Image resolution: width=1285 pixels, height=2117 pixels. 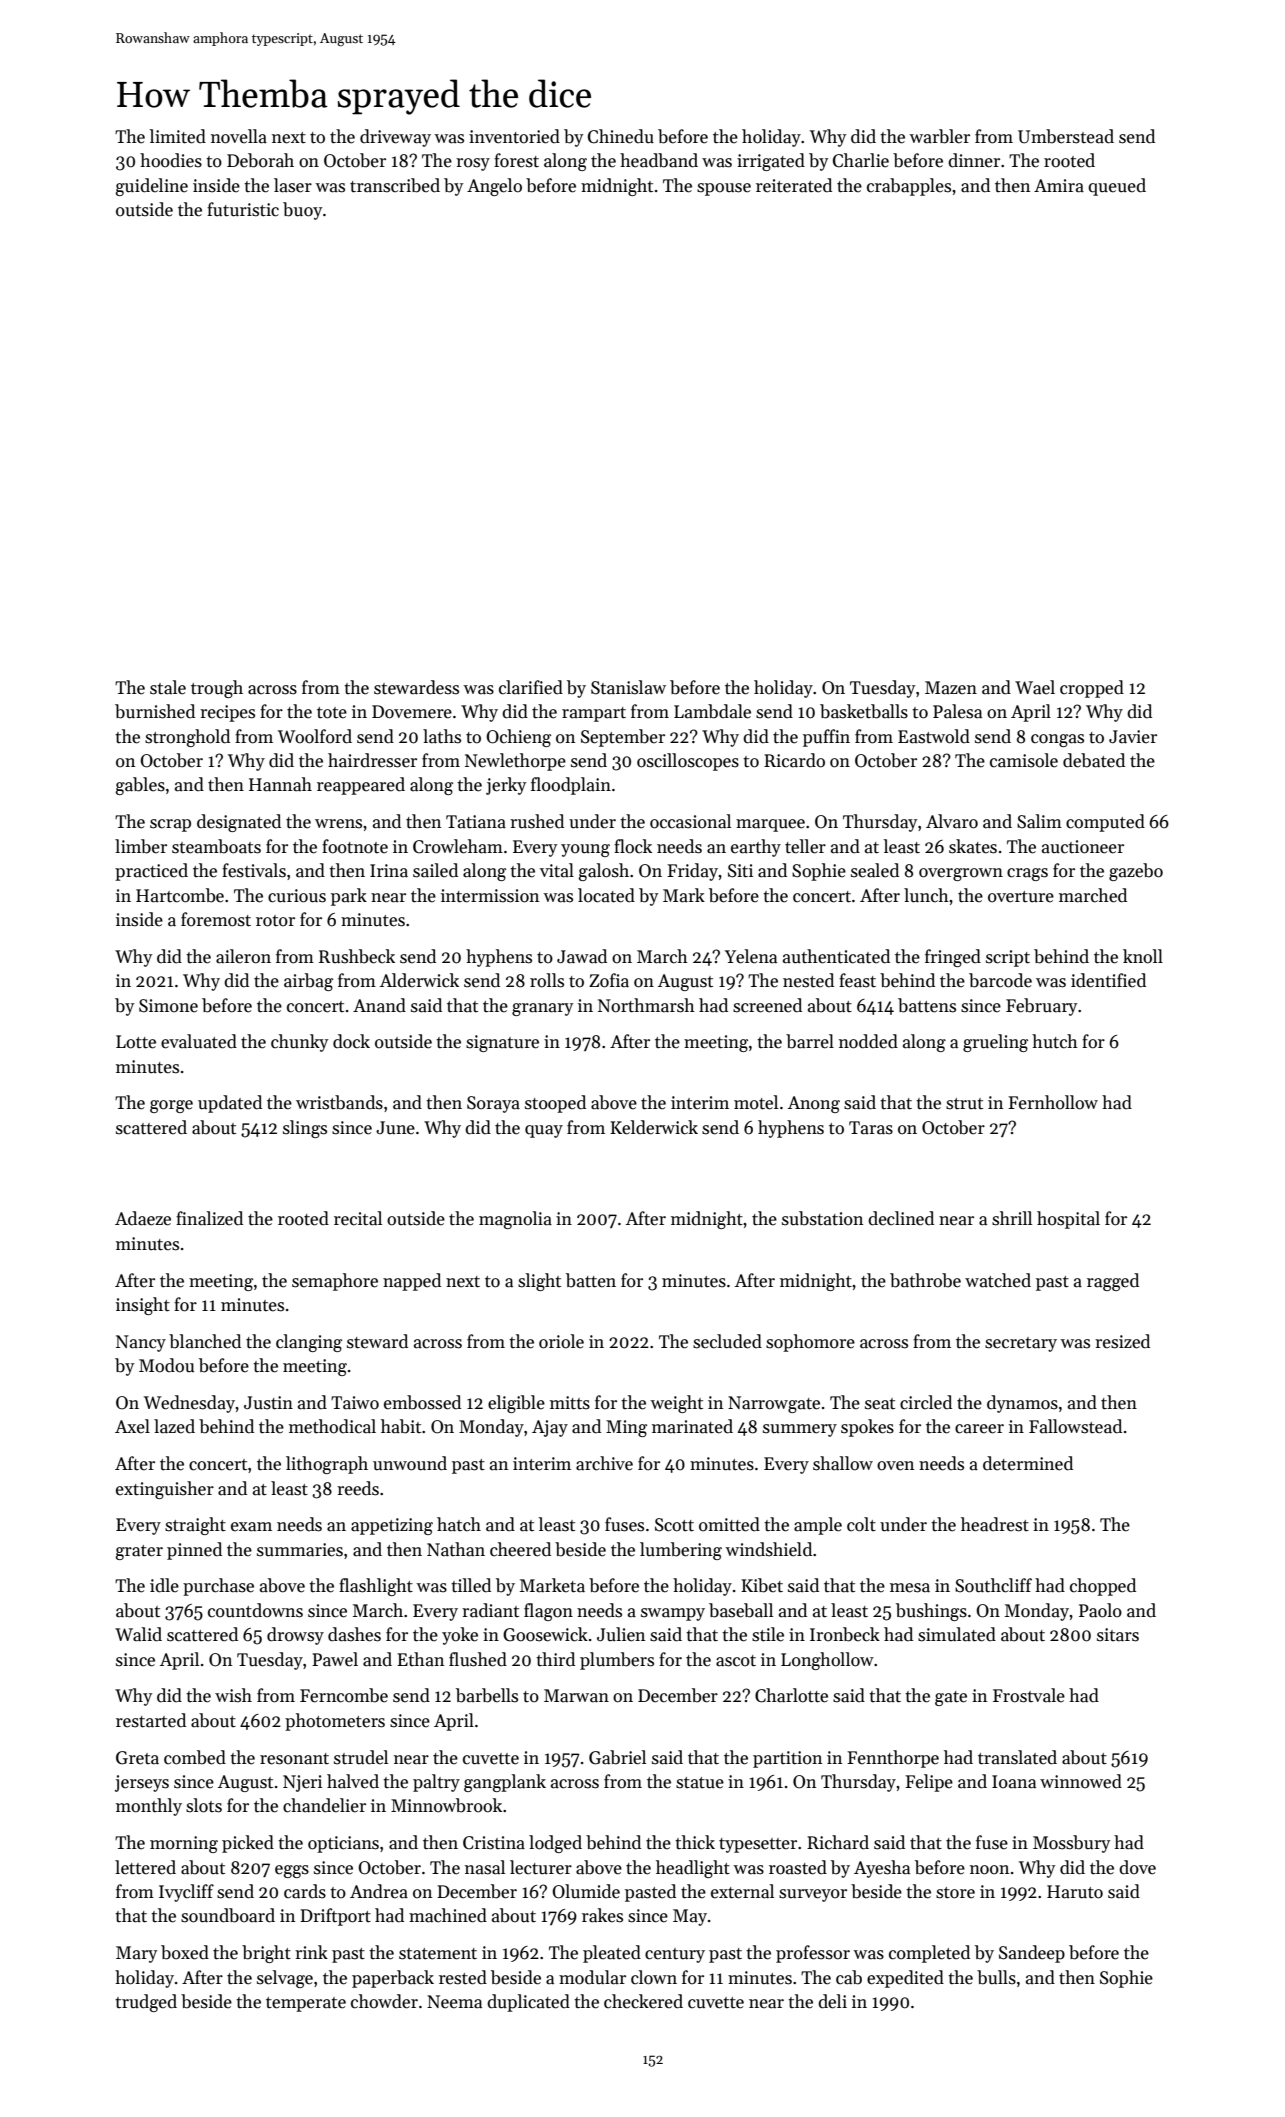 I want to click on duplicated, so click(x=528, y=2003).
